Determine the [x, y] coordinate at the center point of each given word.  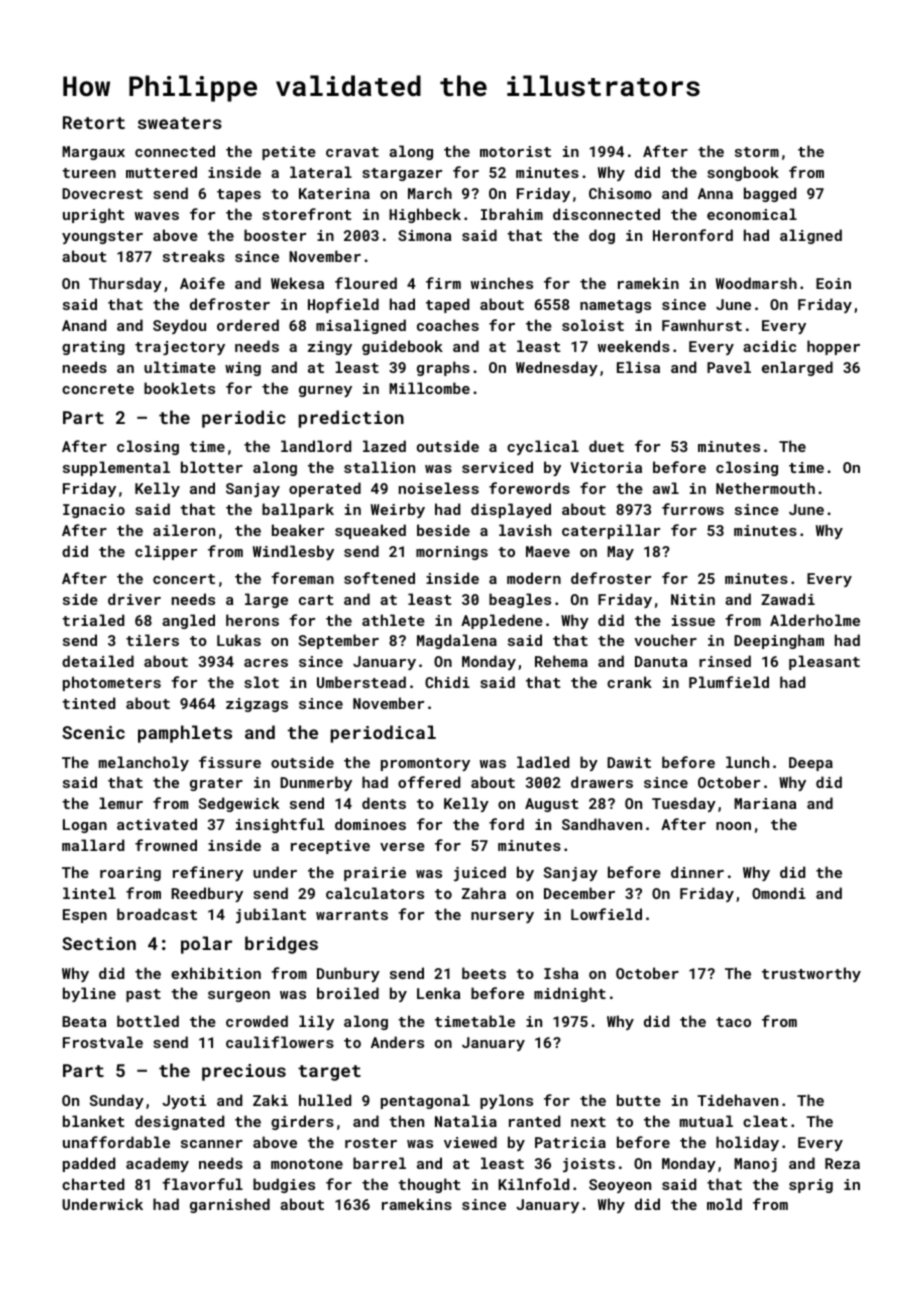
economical [752, 214]
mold [724, 1204]
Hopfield [343, 305]
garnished [230, 1205]
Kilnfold [533, 1184]
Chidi [447, 682]
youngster [102, 237]
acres [266, 663]
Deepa [811, 764]
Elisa [638, 367]
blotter [212, 467]
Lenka [438, 993]
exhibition [216, 973]
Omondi [779, 893]
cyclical [543, 447]
